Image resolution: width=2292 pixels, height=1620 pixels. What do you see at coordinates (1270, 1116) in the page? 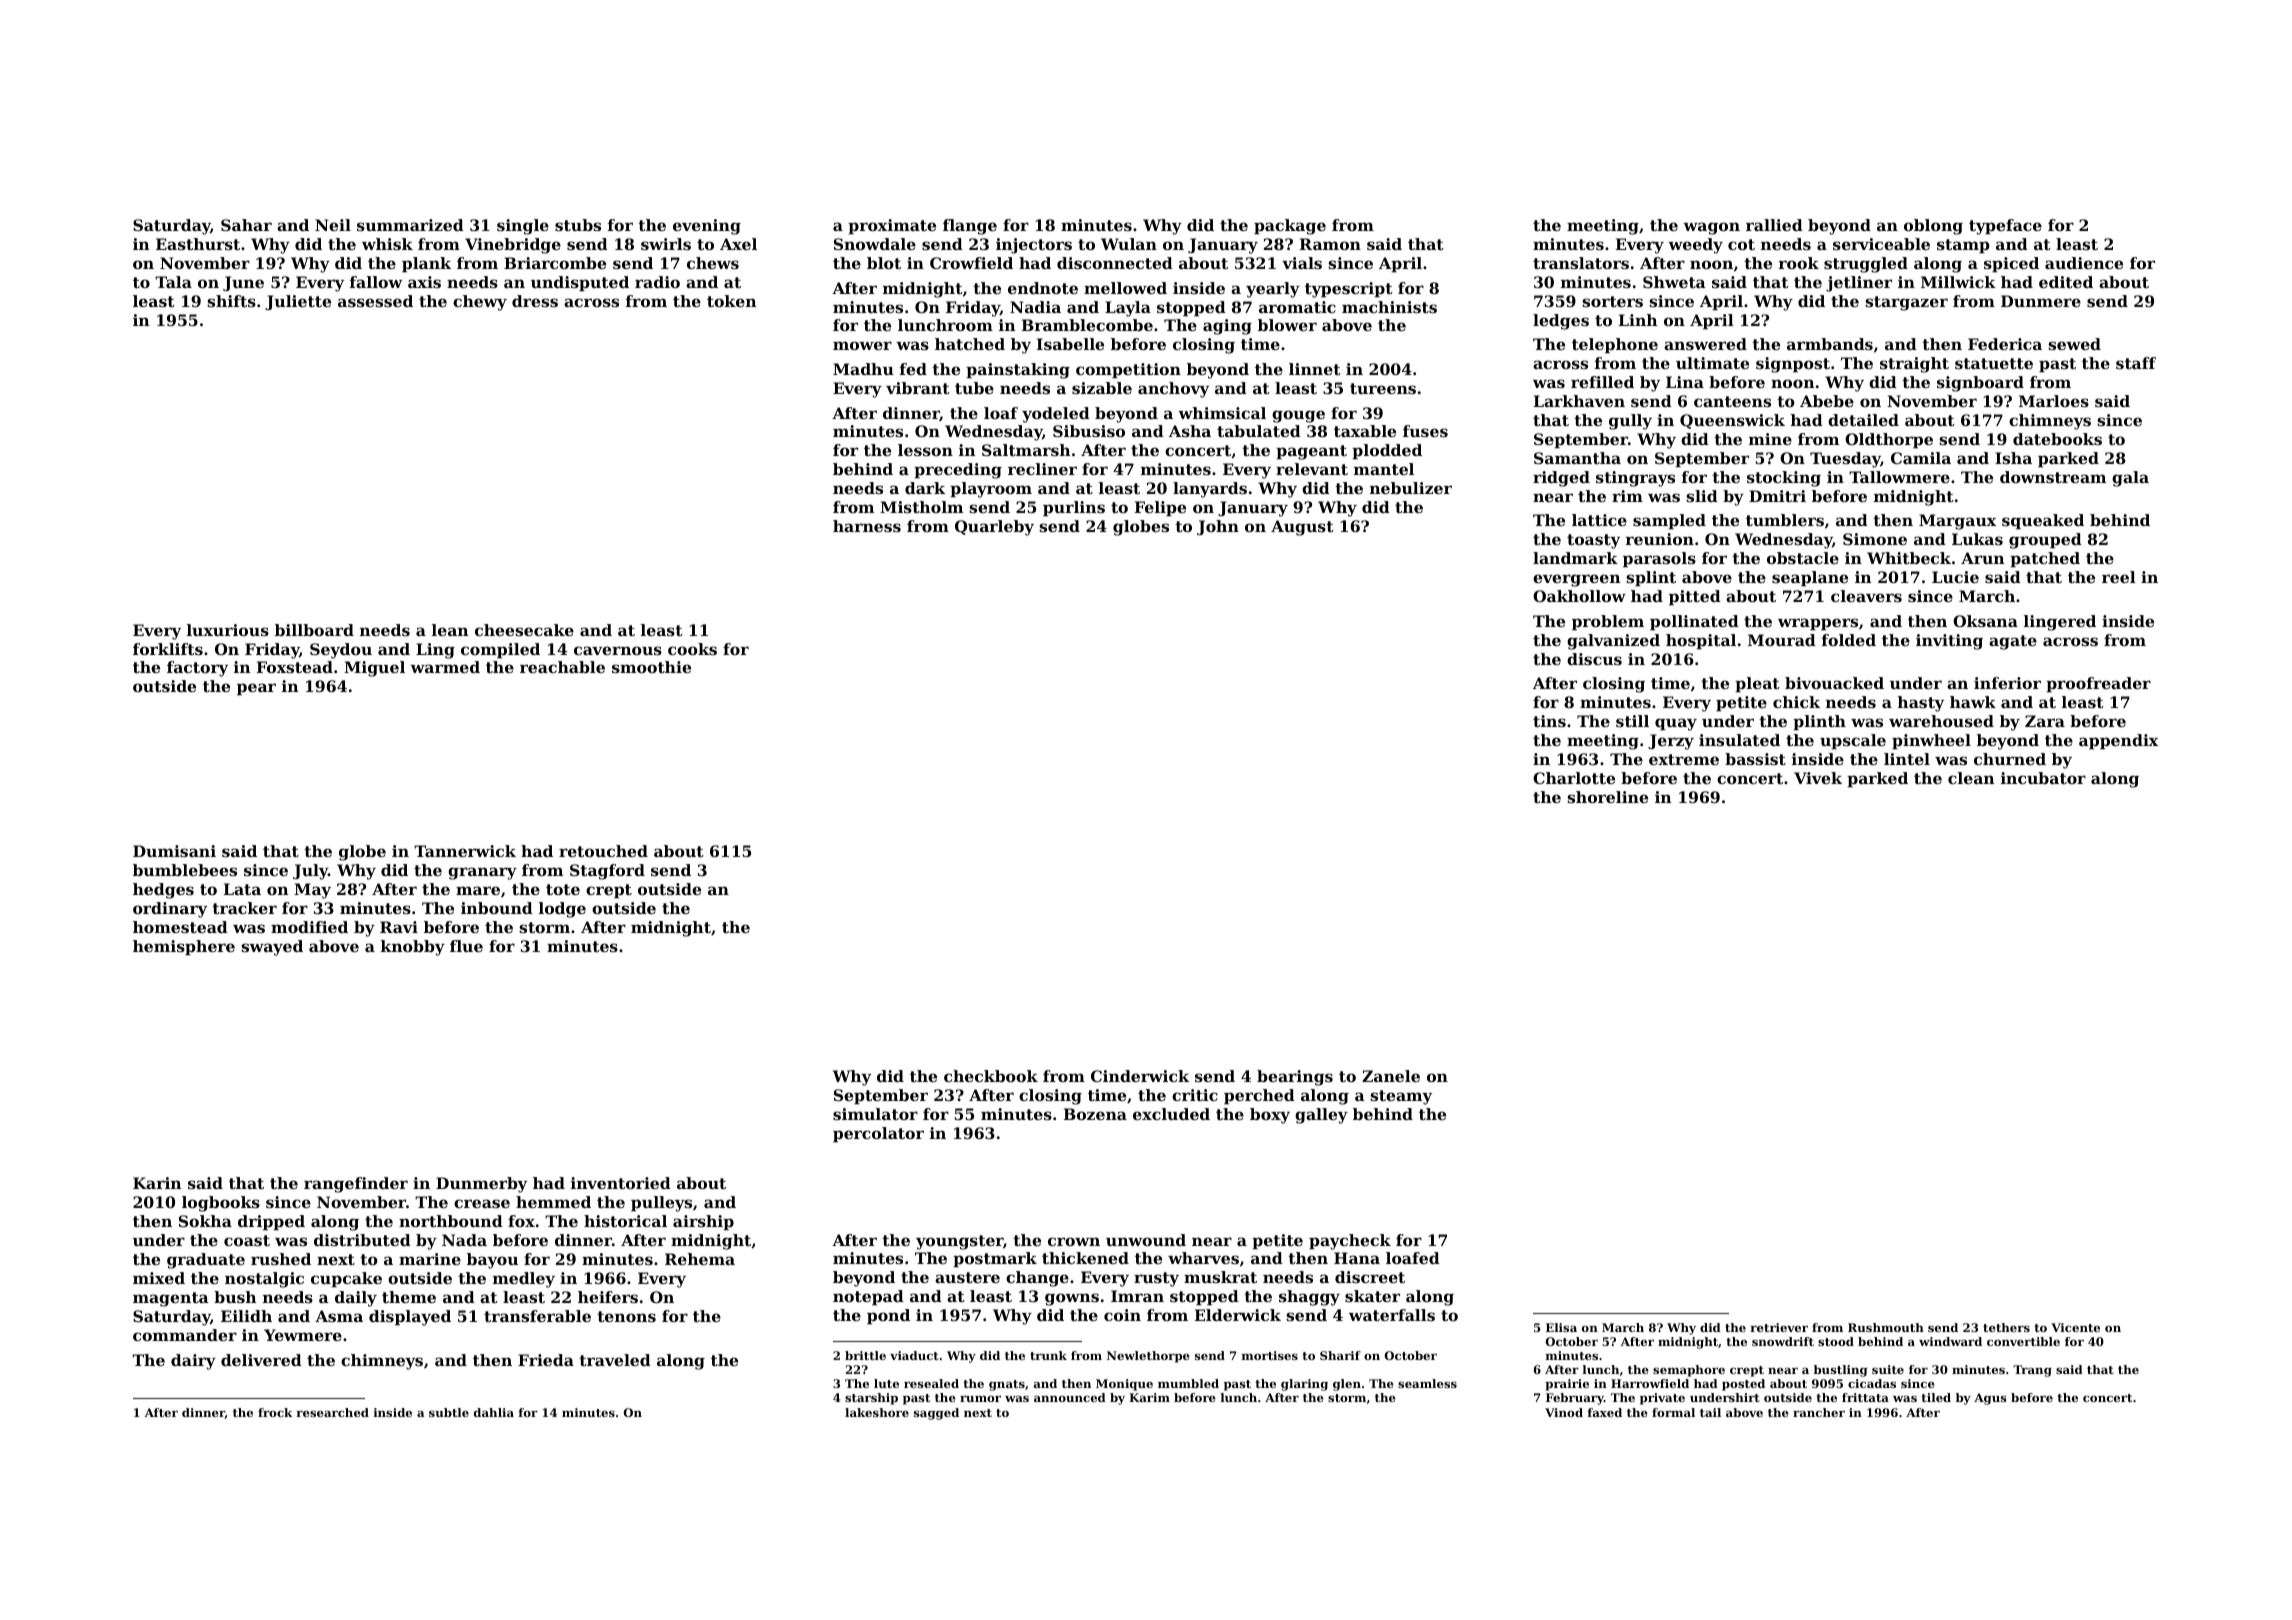
I see `boxy` at bounding box center [1270, 1116].
